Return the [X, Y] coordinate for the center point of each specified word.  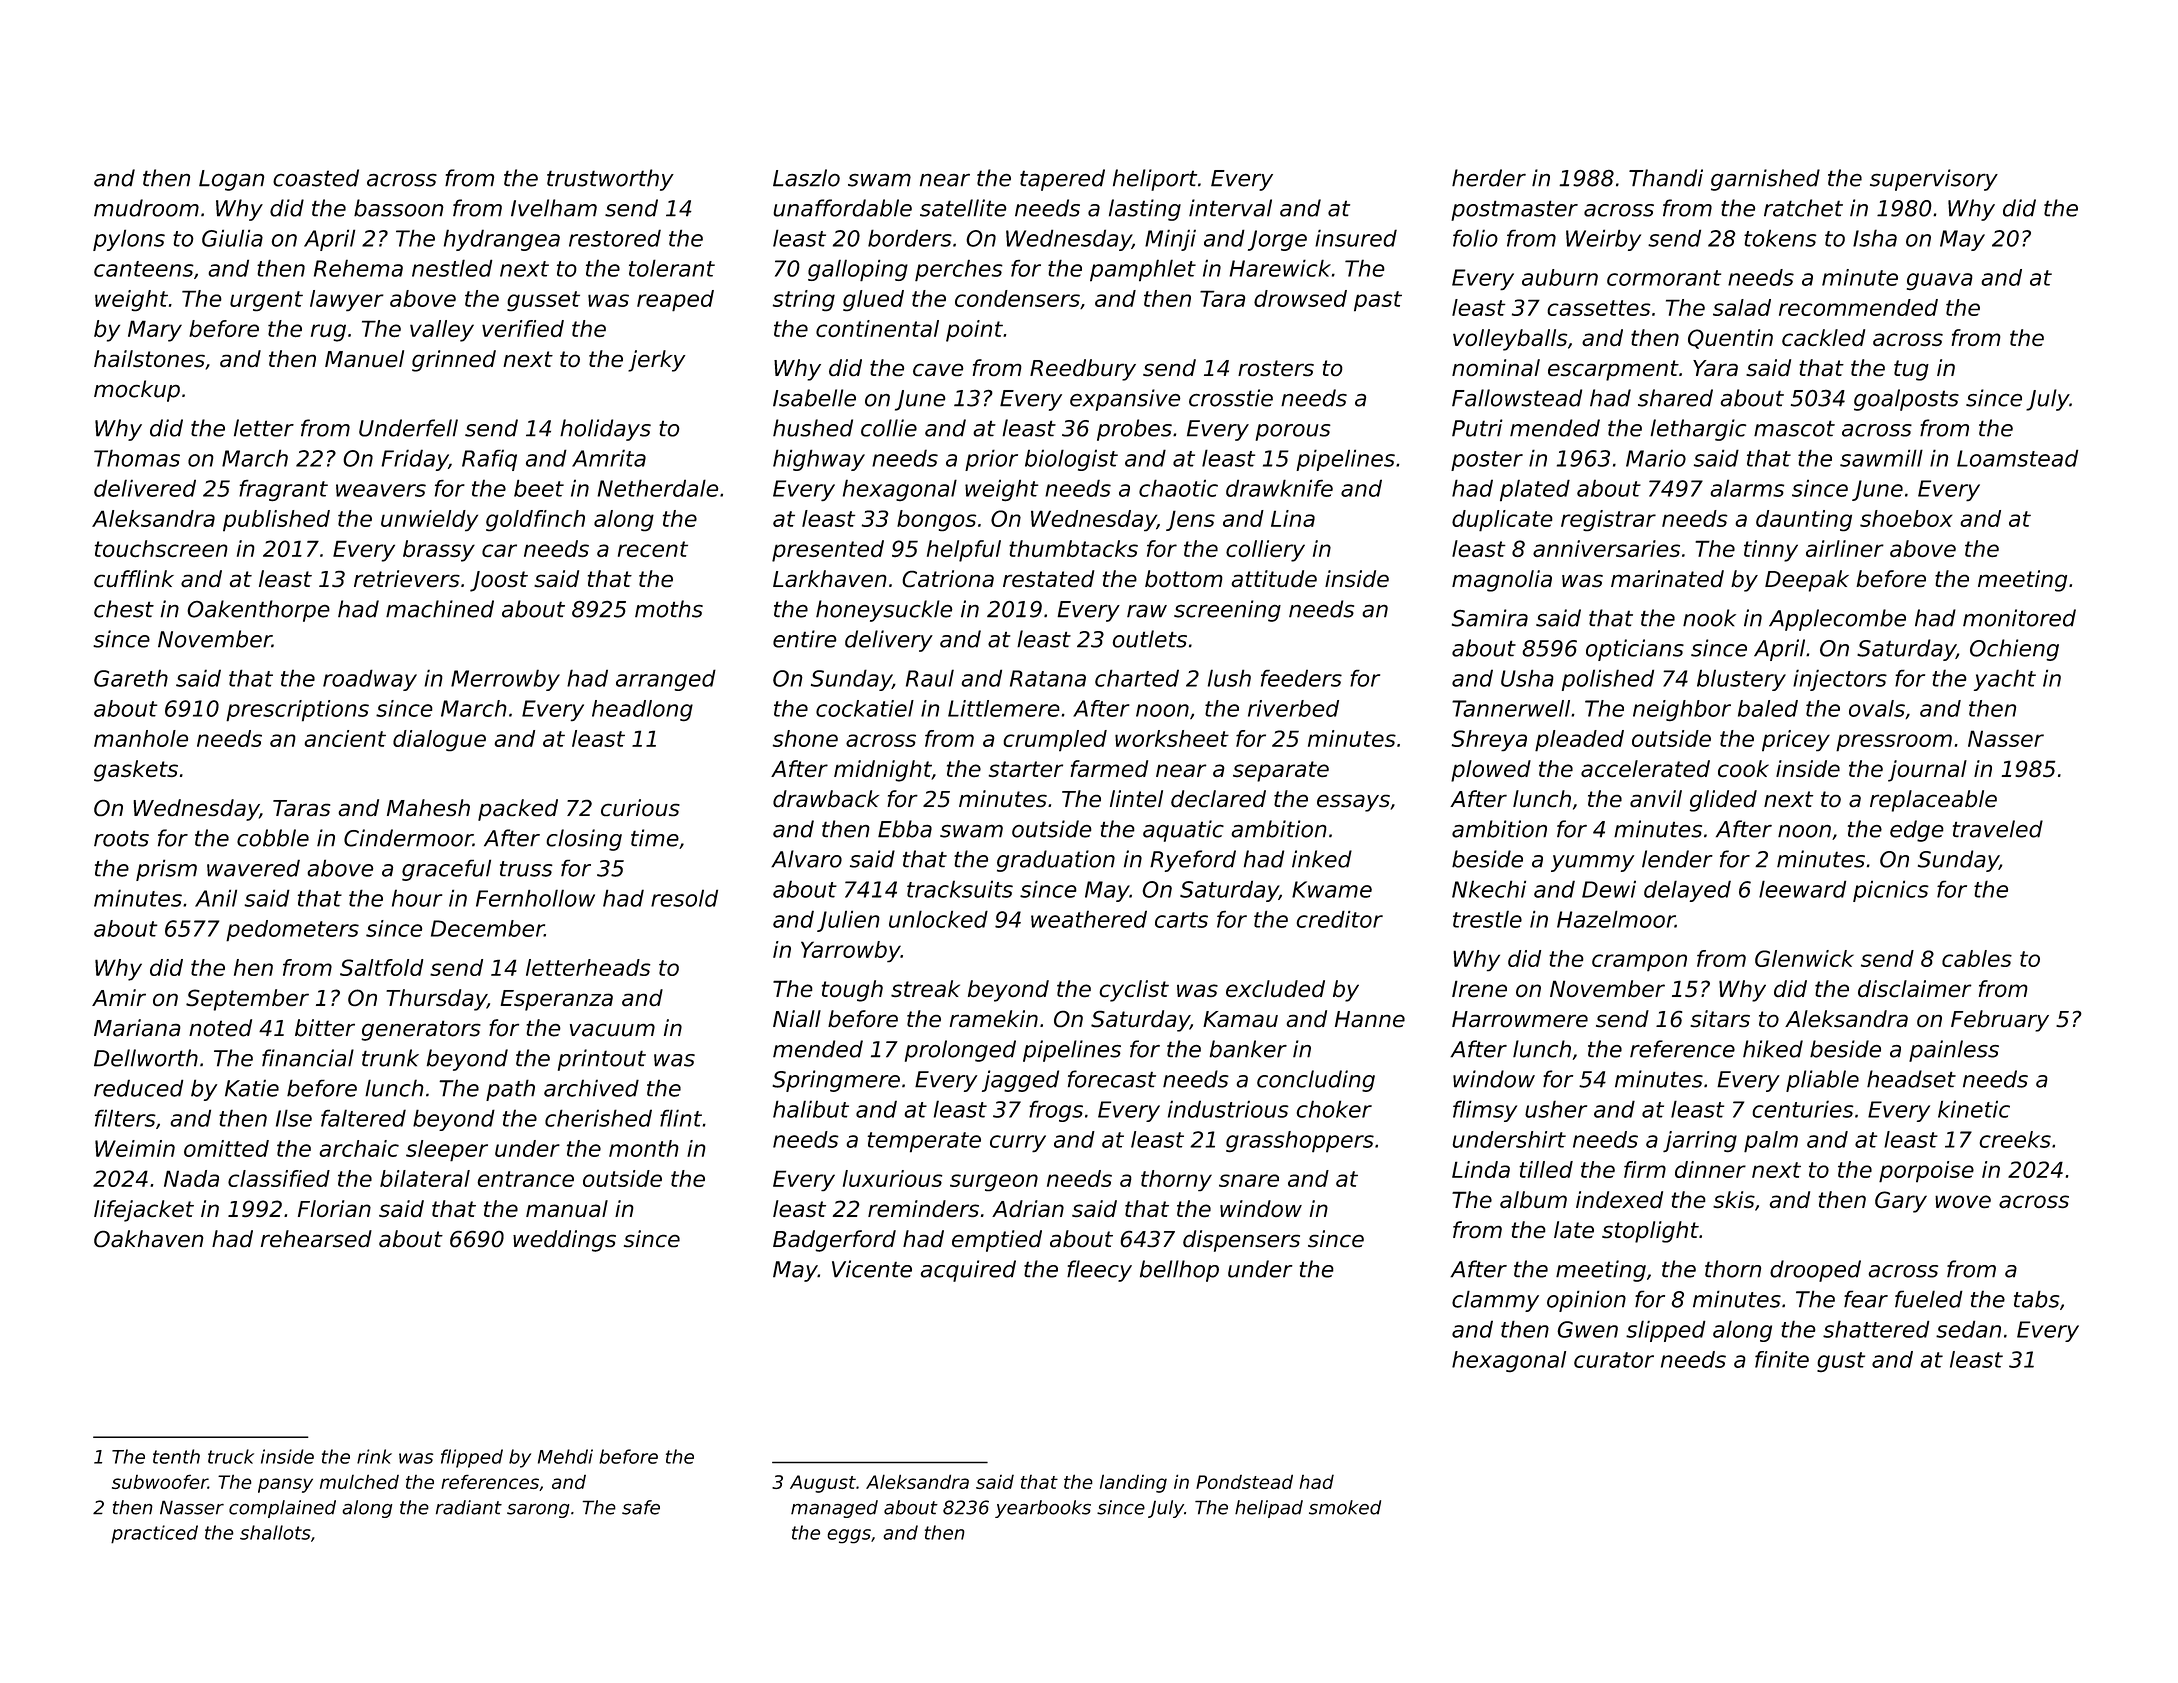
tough [852, 991]
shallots [275, 1532]
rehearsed [316, 1238]
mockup [137, 391]
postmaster [1514, 210]
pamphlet [1143, 270]
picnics [1891, 891]
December [487, 928]
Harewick [1280, 268]
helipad [1269, 1509]
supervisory [1934, 180]
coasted [316, 178]
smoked [1345, 1507]
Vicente [872, 1269]
